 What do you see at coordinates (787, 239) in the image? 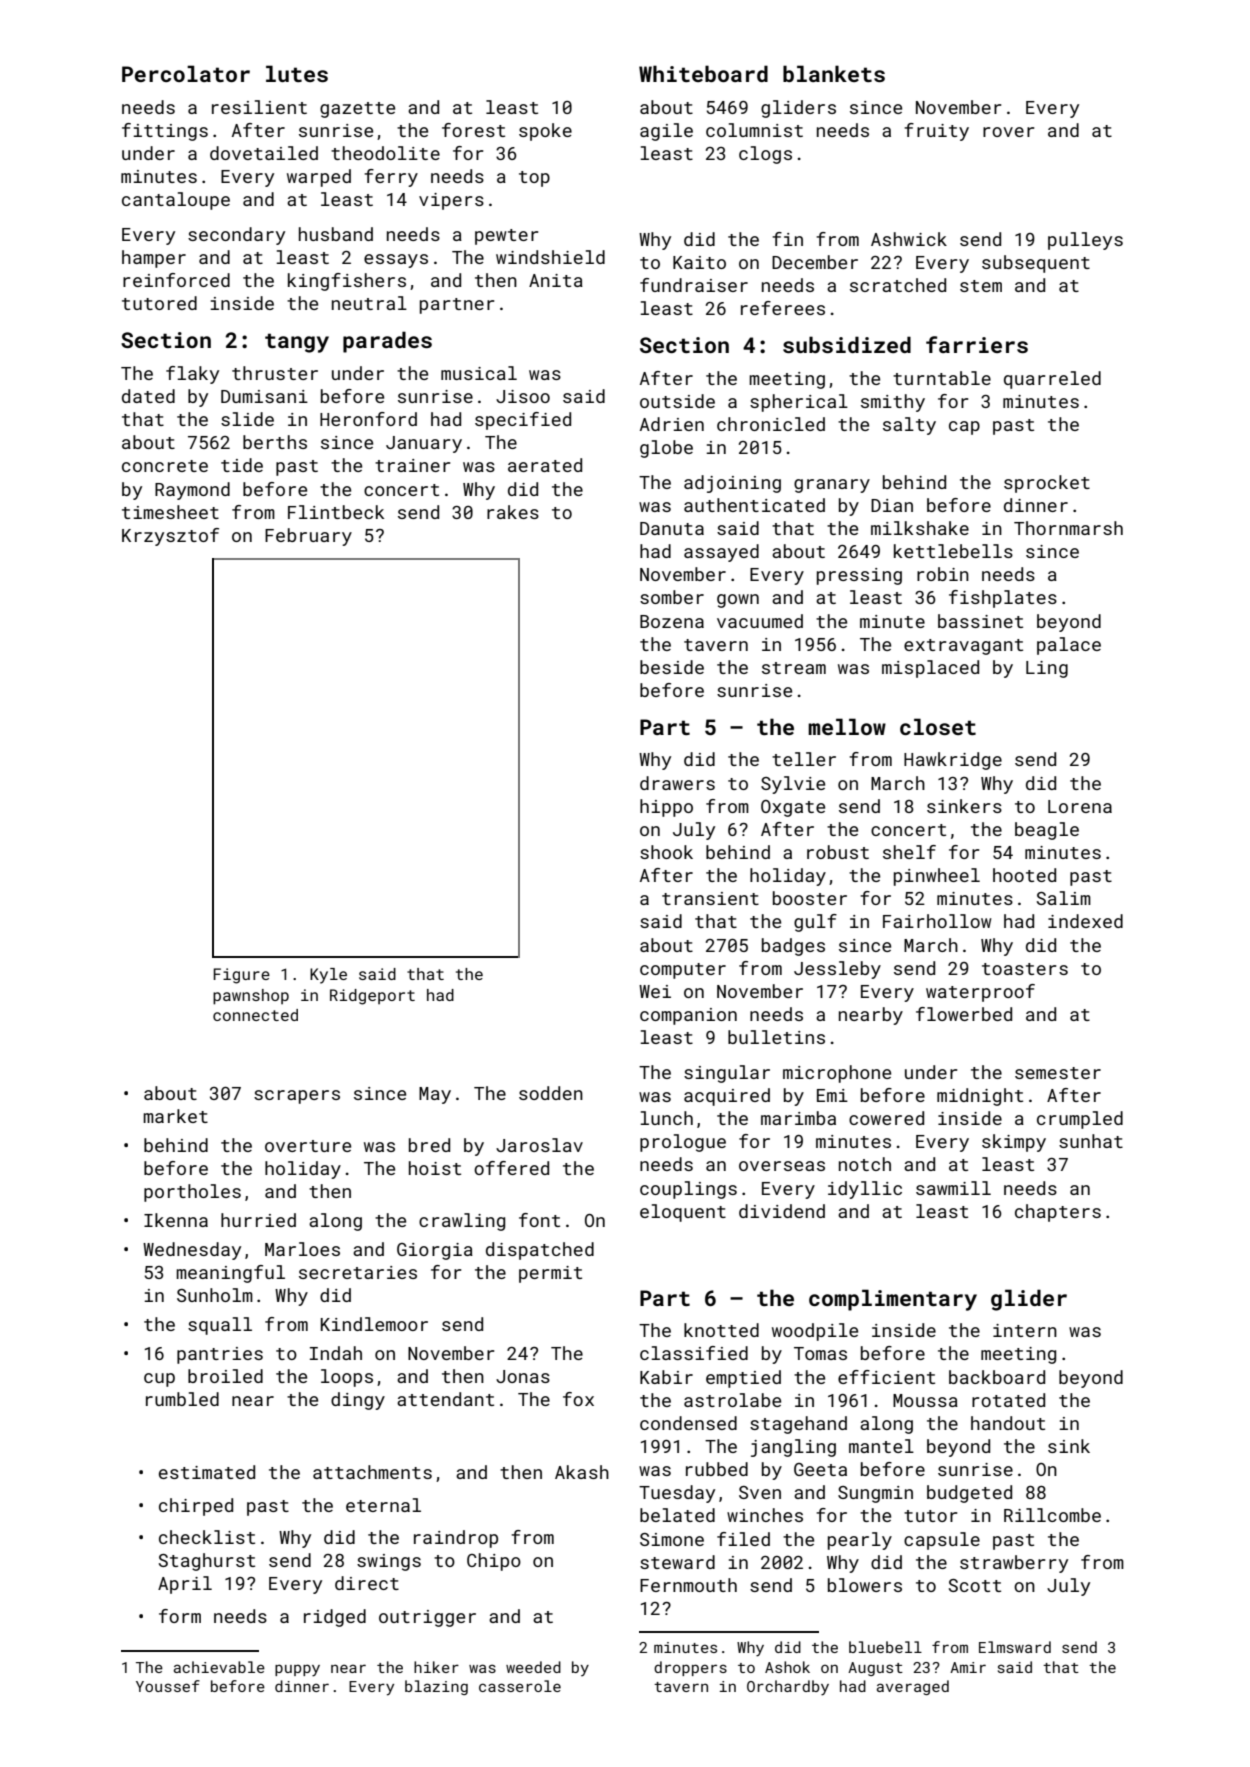
I see `fin` at bounding box center [787, 239].
